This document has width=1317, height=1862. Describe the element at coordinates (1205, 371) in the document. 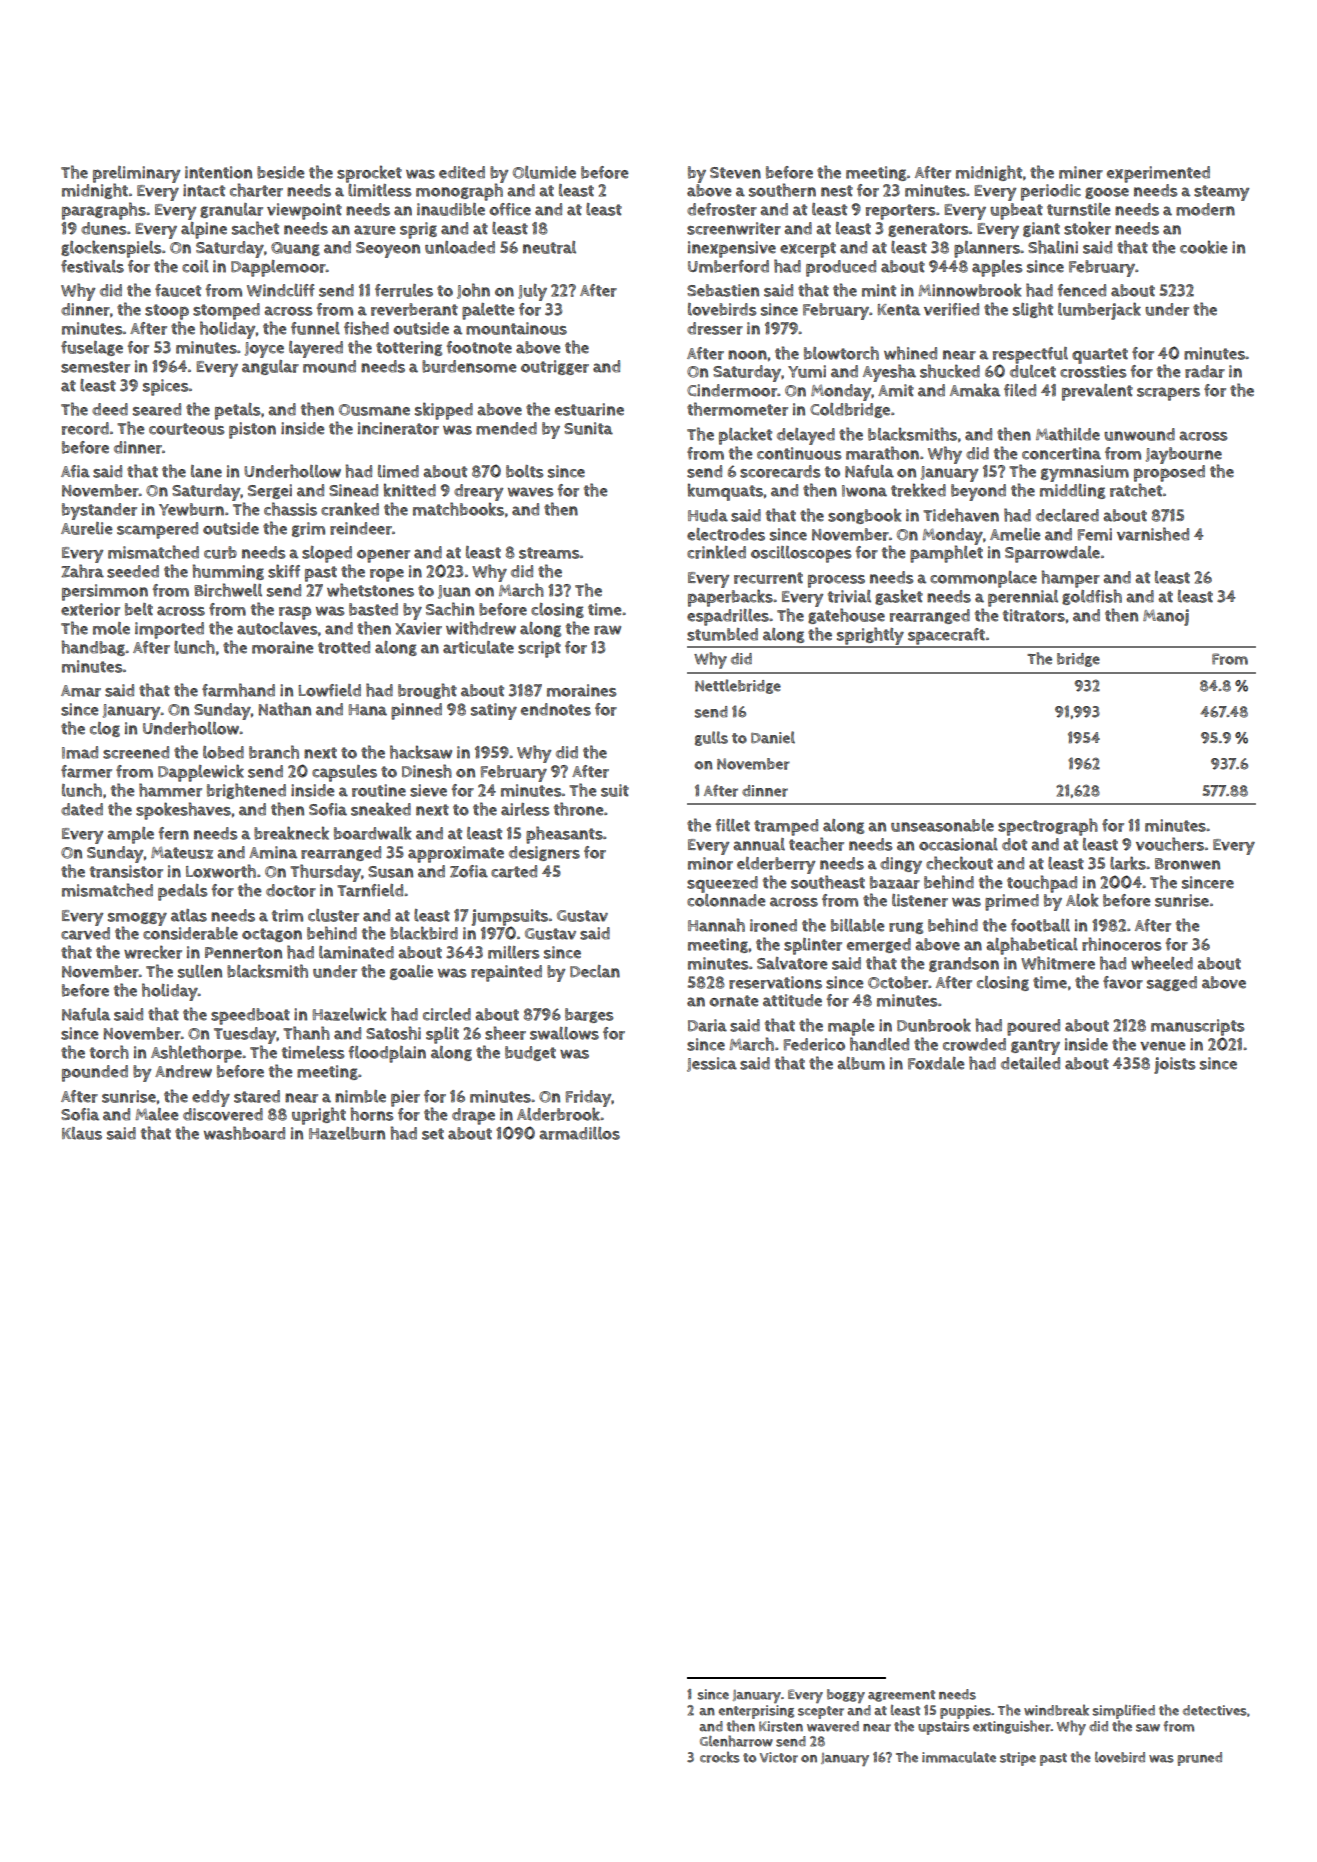

I see `radar` at that location.
